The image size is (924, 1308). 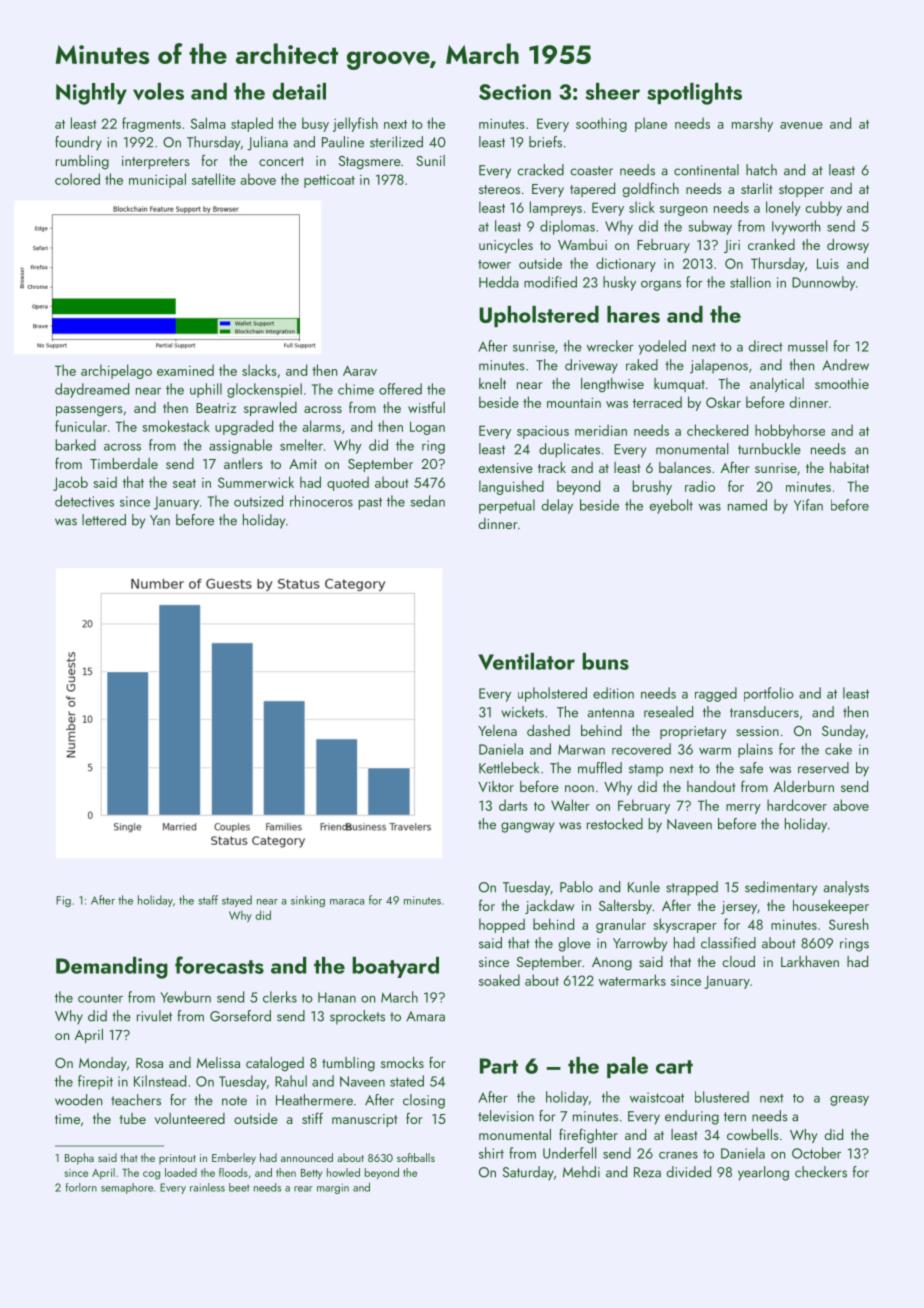 What do you see at coordinates (769, 694) in the document?
I see `portfolio` at bounding box center [769, 694].
